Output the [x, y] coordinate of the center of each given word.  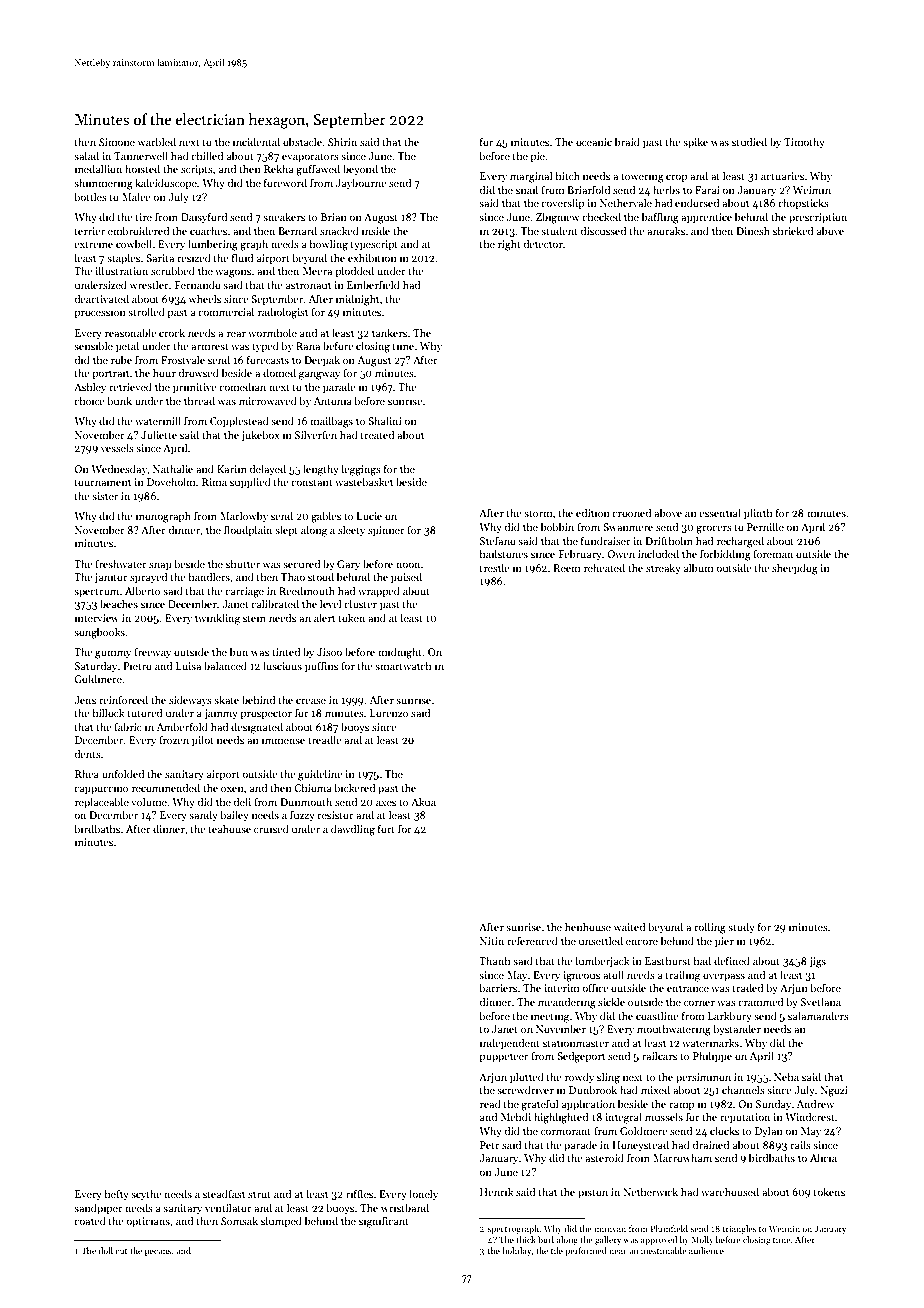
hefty [117, 1194]
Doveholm [171, 481]
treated [377, 434]
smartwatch [403, 665]
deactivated [101, 298]
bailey [234, 815]
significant [384, 1222]
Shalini [385, 420]
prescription [818, 218]
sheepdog [795, 569]
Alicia [823, 1157]
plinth [758, 513]
